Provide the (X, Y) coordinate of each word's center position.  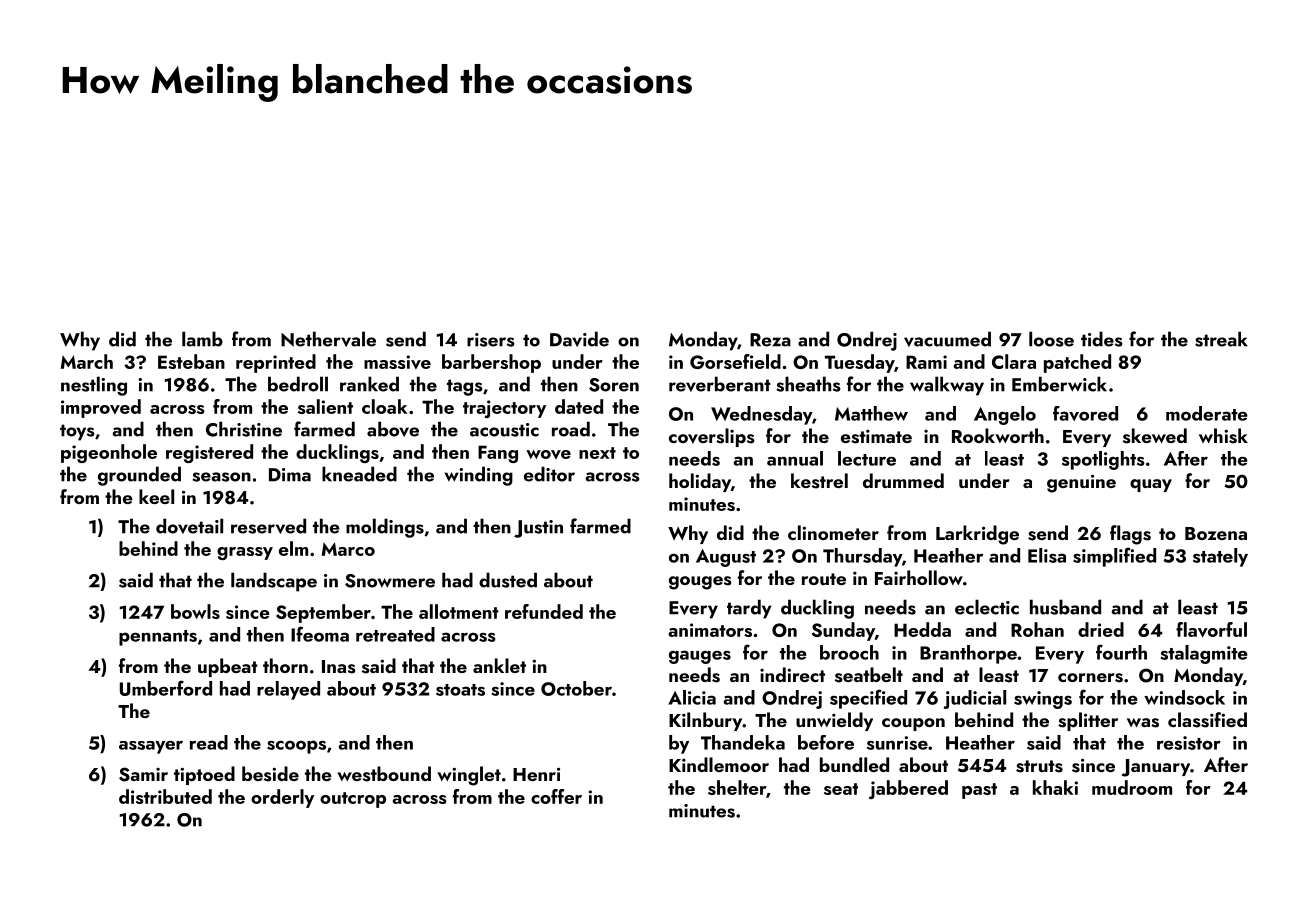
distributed (165, 796)
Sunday (843, 631)
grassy (245, 553)
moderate (1207, 413)
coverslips (712, 437)
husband (1065, 607)
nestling (94, 386)
